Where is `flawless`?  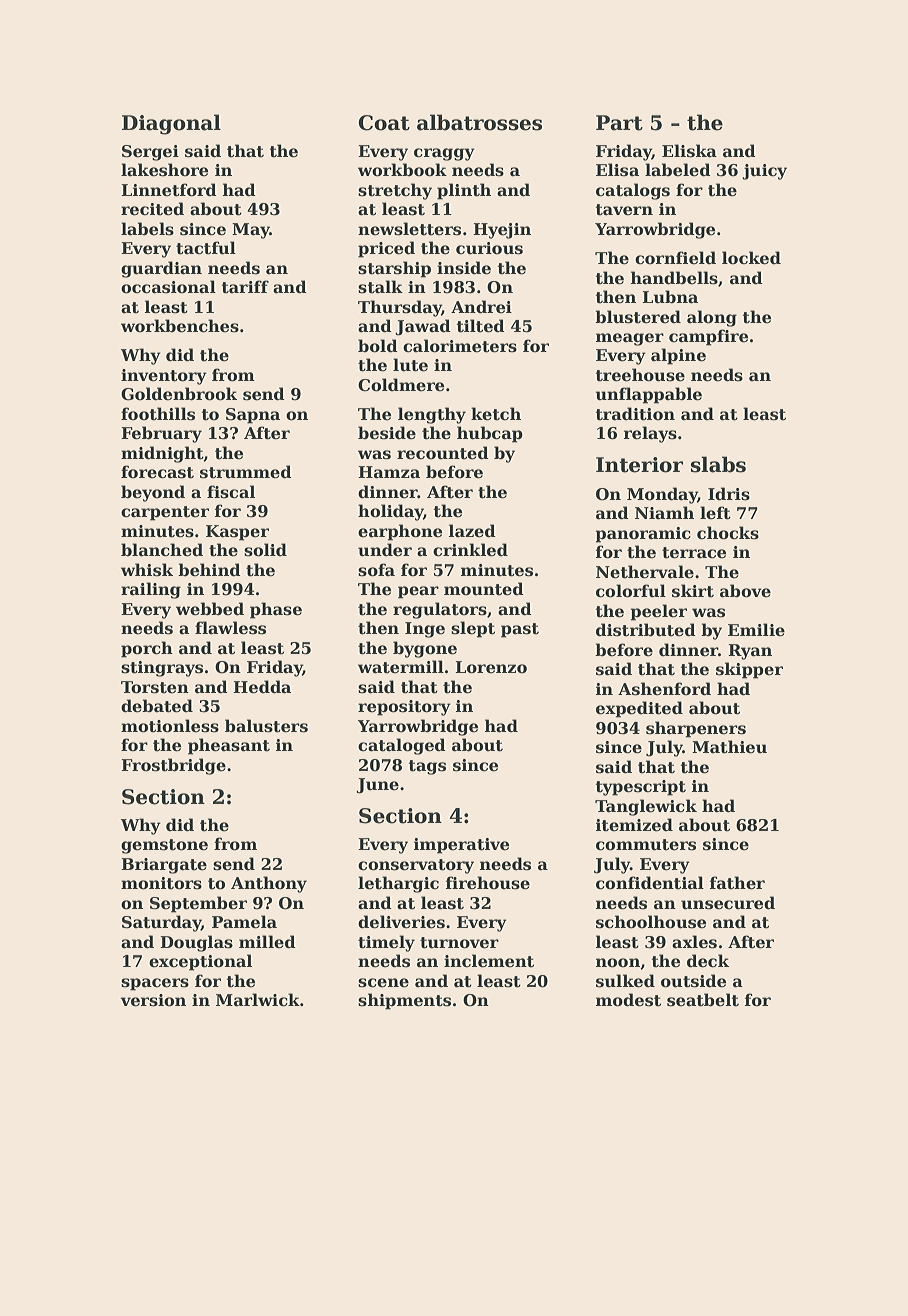
flawless is located at coordinates (230, 628).
